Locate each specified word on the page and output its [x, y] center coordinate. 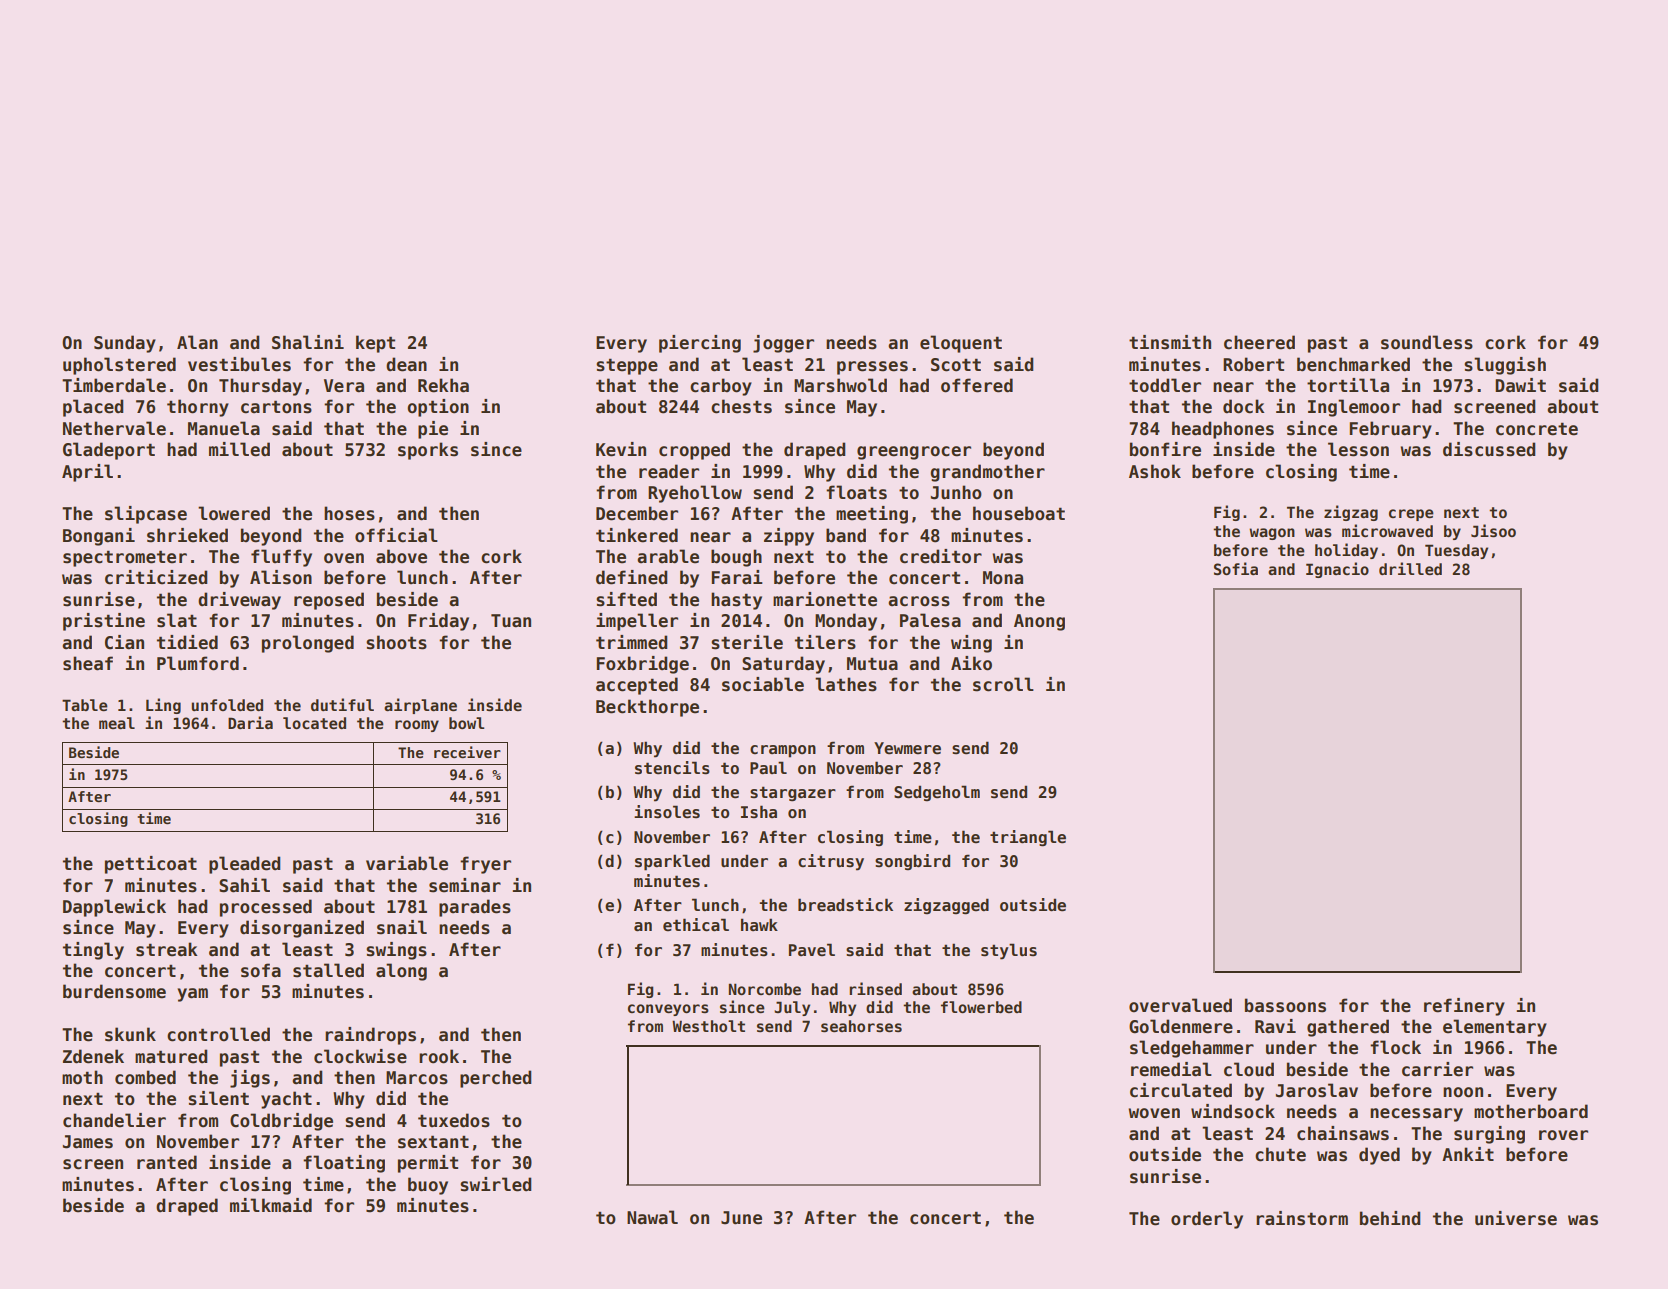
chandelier [114, 1120]
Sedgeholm [937, 793]
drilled [1410, 568]
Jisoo [1493, 530]
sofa [261, 970]
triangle [1028, 838]
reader [669, 471]
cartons [276, 407]
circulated [1181, 1090]
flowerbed [981, 1007]
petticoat [151, 865]
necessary [1416, 1115]
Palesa [930, 620]
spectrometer [125, 558]
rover [1563, 1135]
